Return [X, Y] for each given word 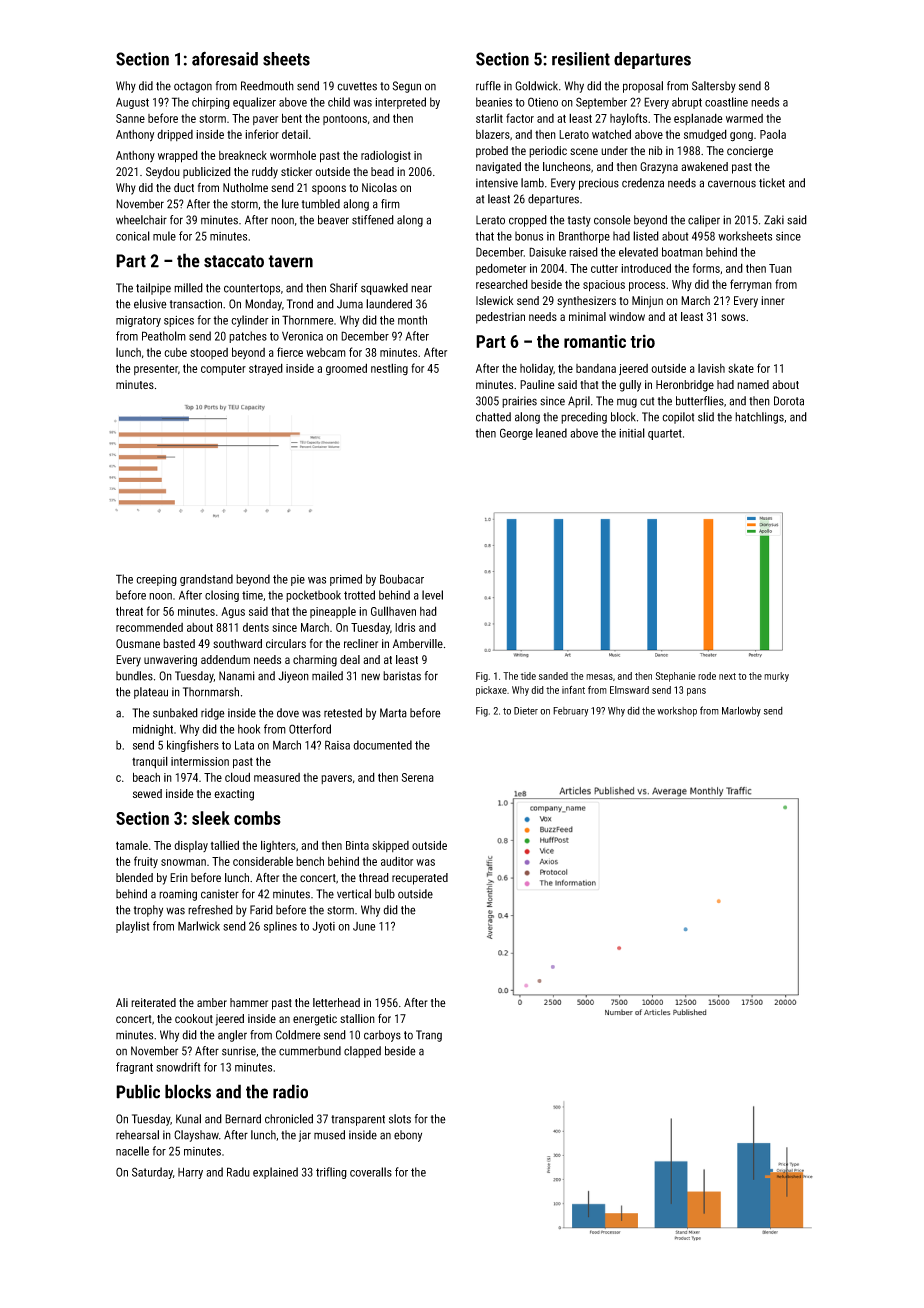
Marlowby [741, 711]
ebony [408, 1136]
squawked [384, 289]
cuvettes [357, 86]
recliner [361, 643]
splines [280, 927]
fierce [290, 352]
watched [611, 134]
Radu [238, 1172]
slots [400, 1119]
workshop [677, 712]
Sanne [130, 118]
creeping [156, 580]
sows [733, 317]
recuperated [420, 879]
